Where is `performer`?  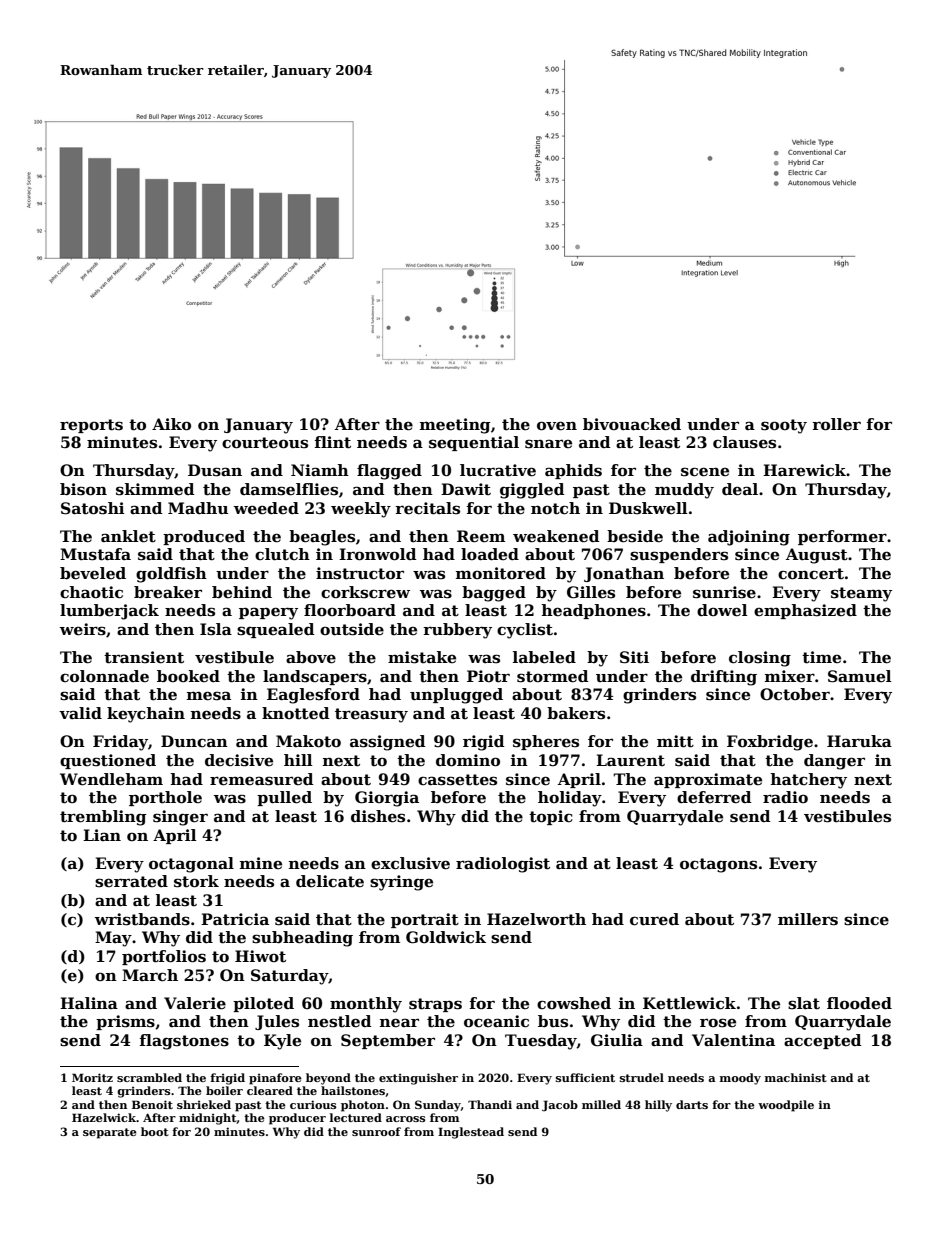
performer is located at coordinates (842, 537).
